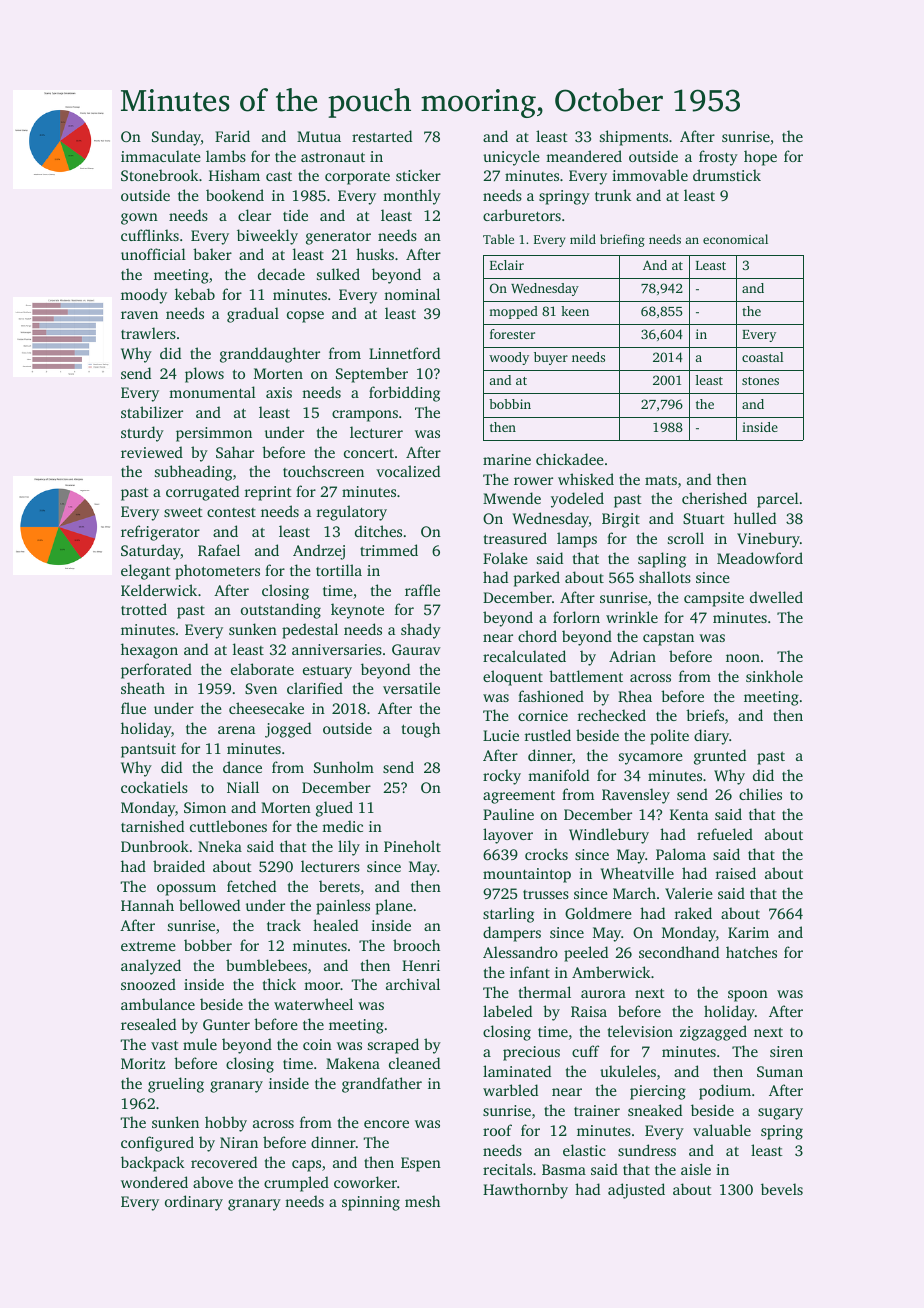 The width and height of the screenshot is (924, 1308). I want to click on immaculate, so click(161, 156).
